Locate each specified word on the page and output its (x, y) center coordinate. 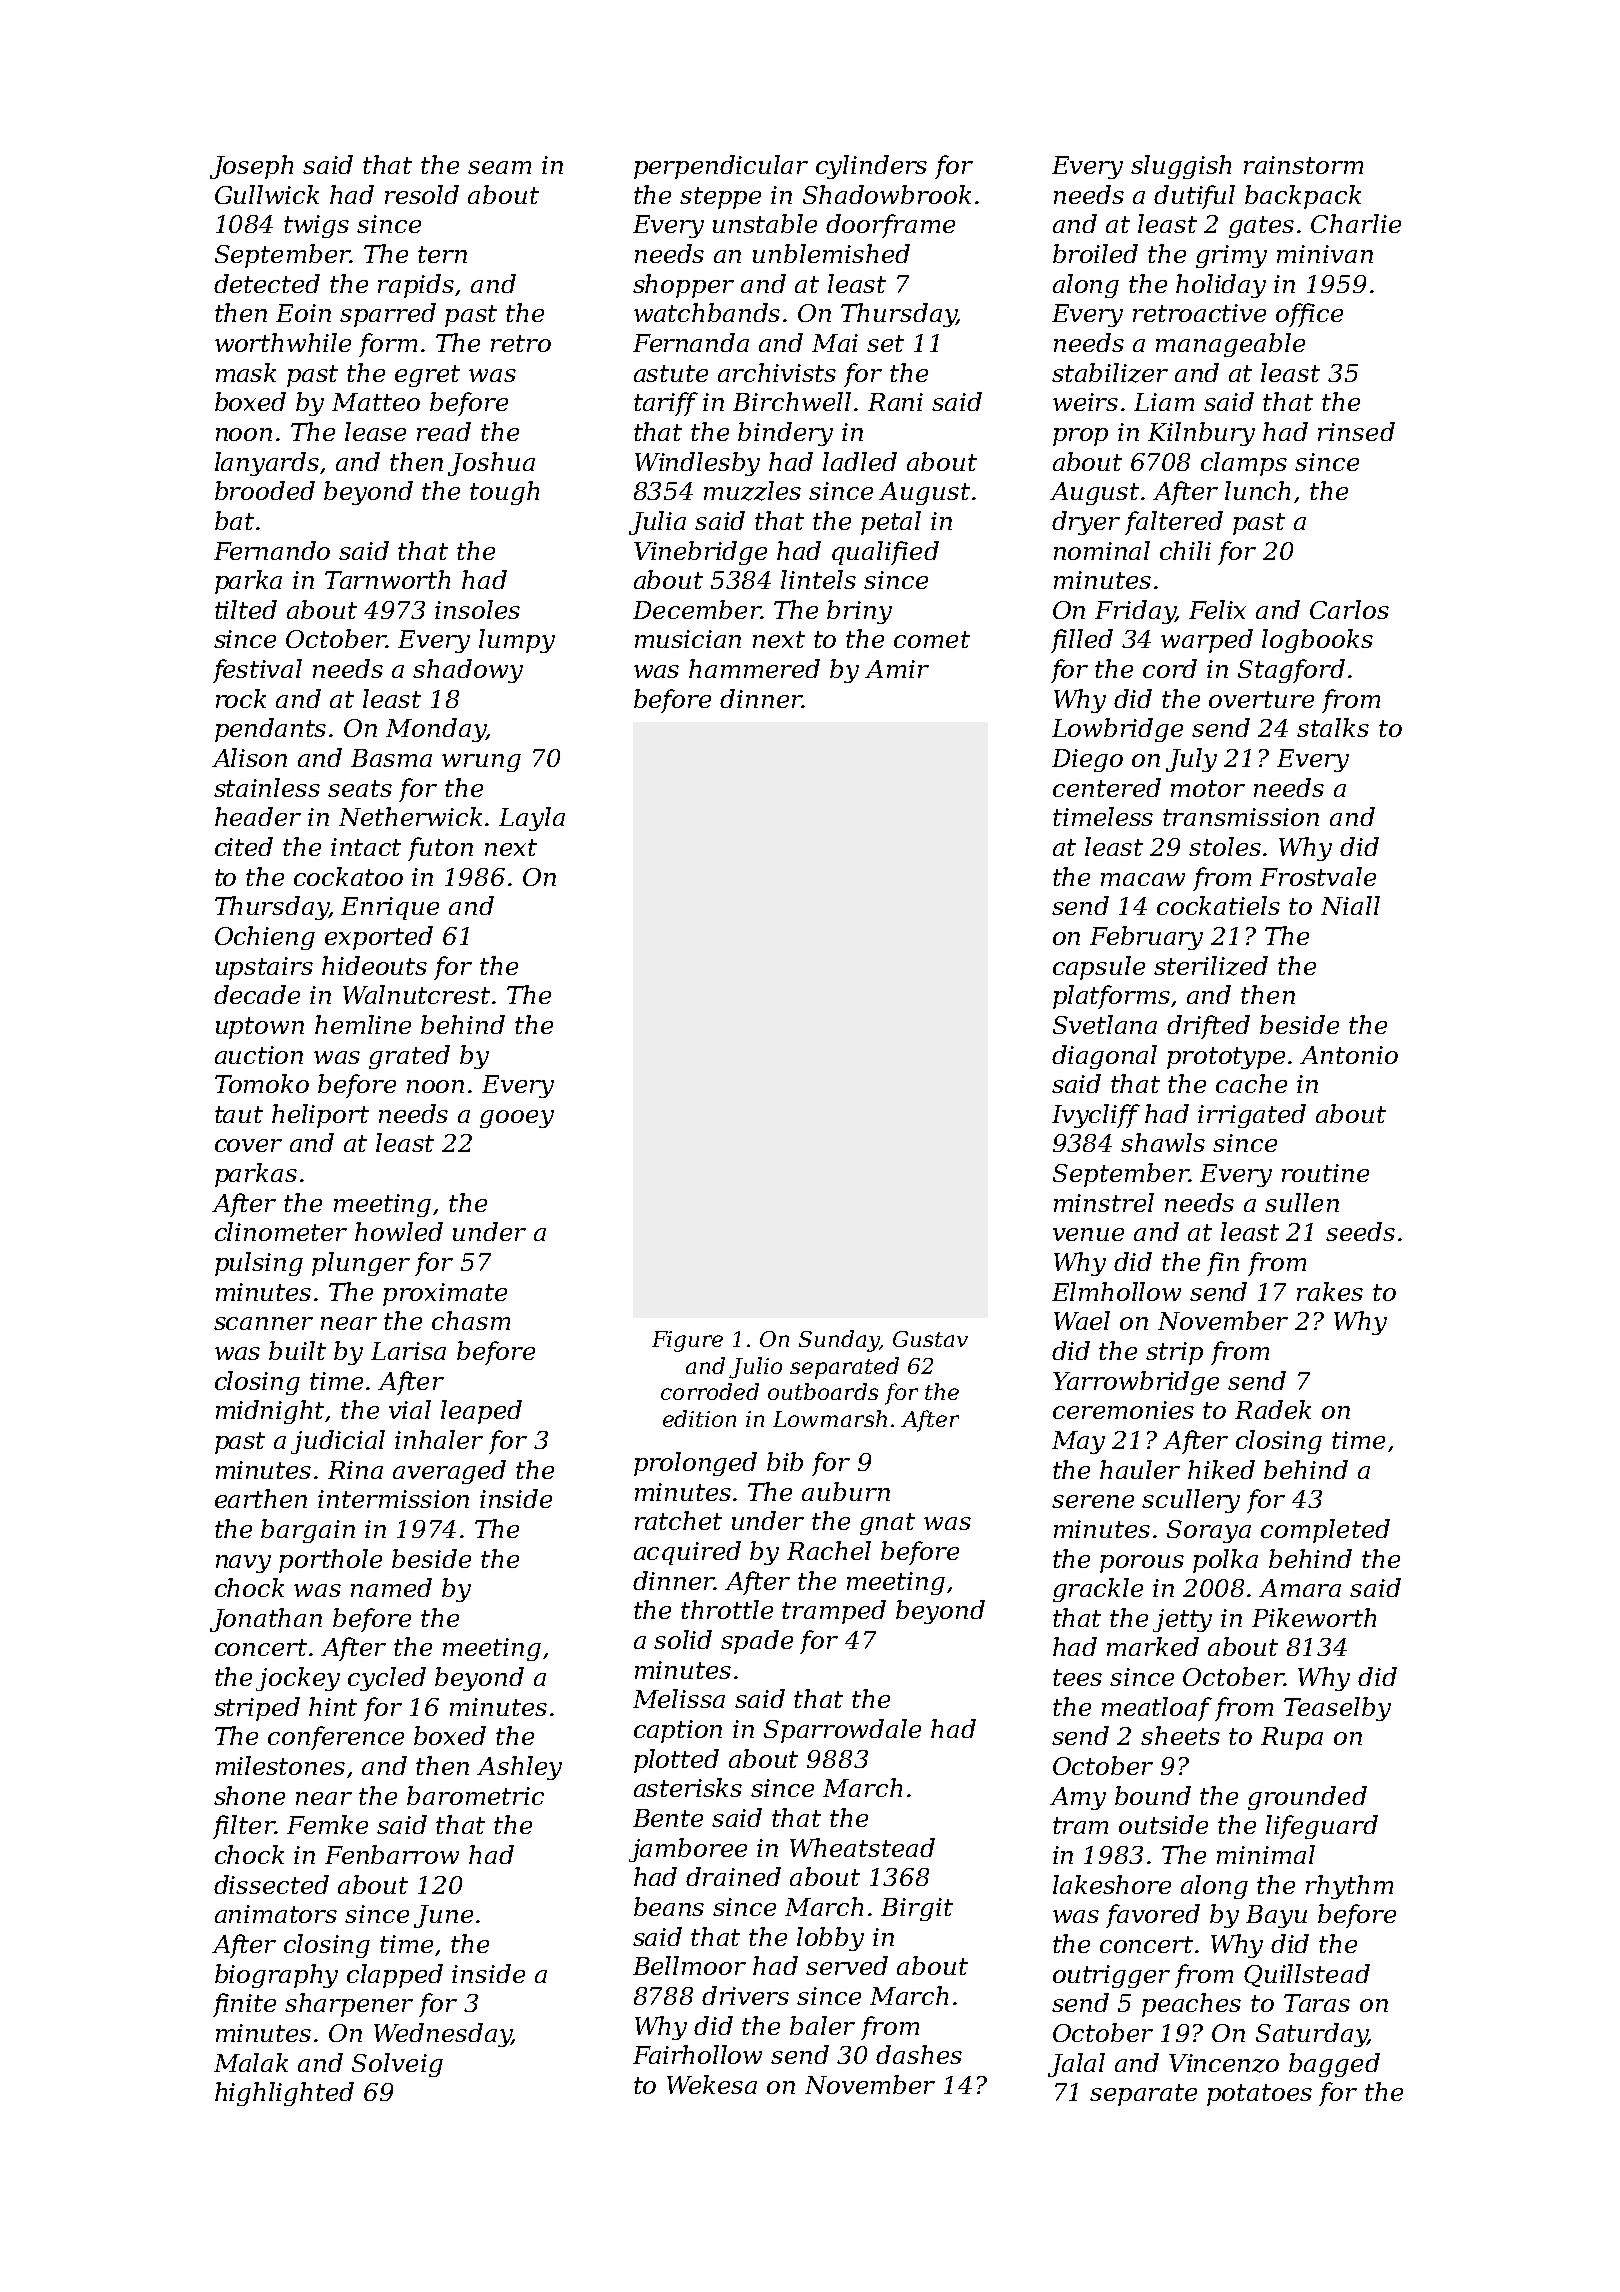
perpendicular (721, 167)
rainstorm (1303, 165)
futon (440, 849)
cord (1170, 668)
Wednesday (442, 2035)
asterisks (688, 1787)
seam (499, 167)
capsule (1099, 968)
